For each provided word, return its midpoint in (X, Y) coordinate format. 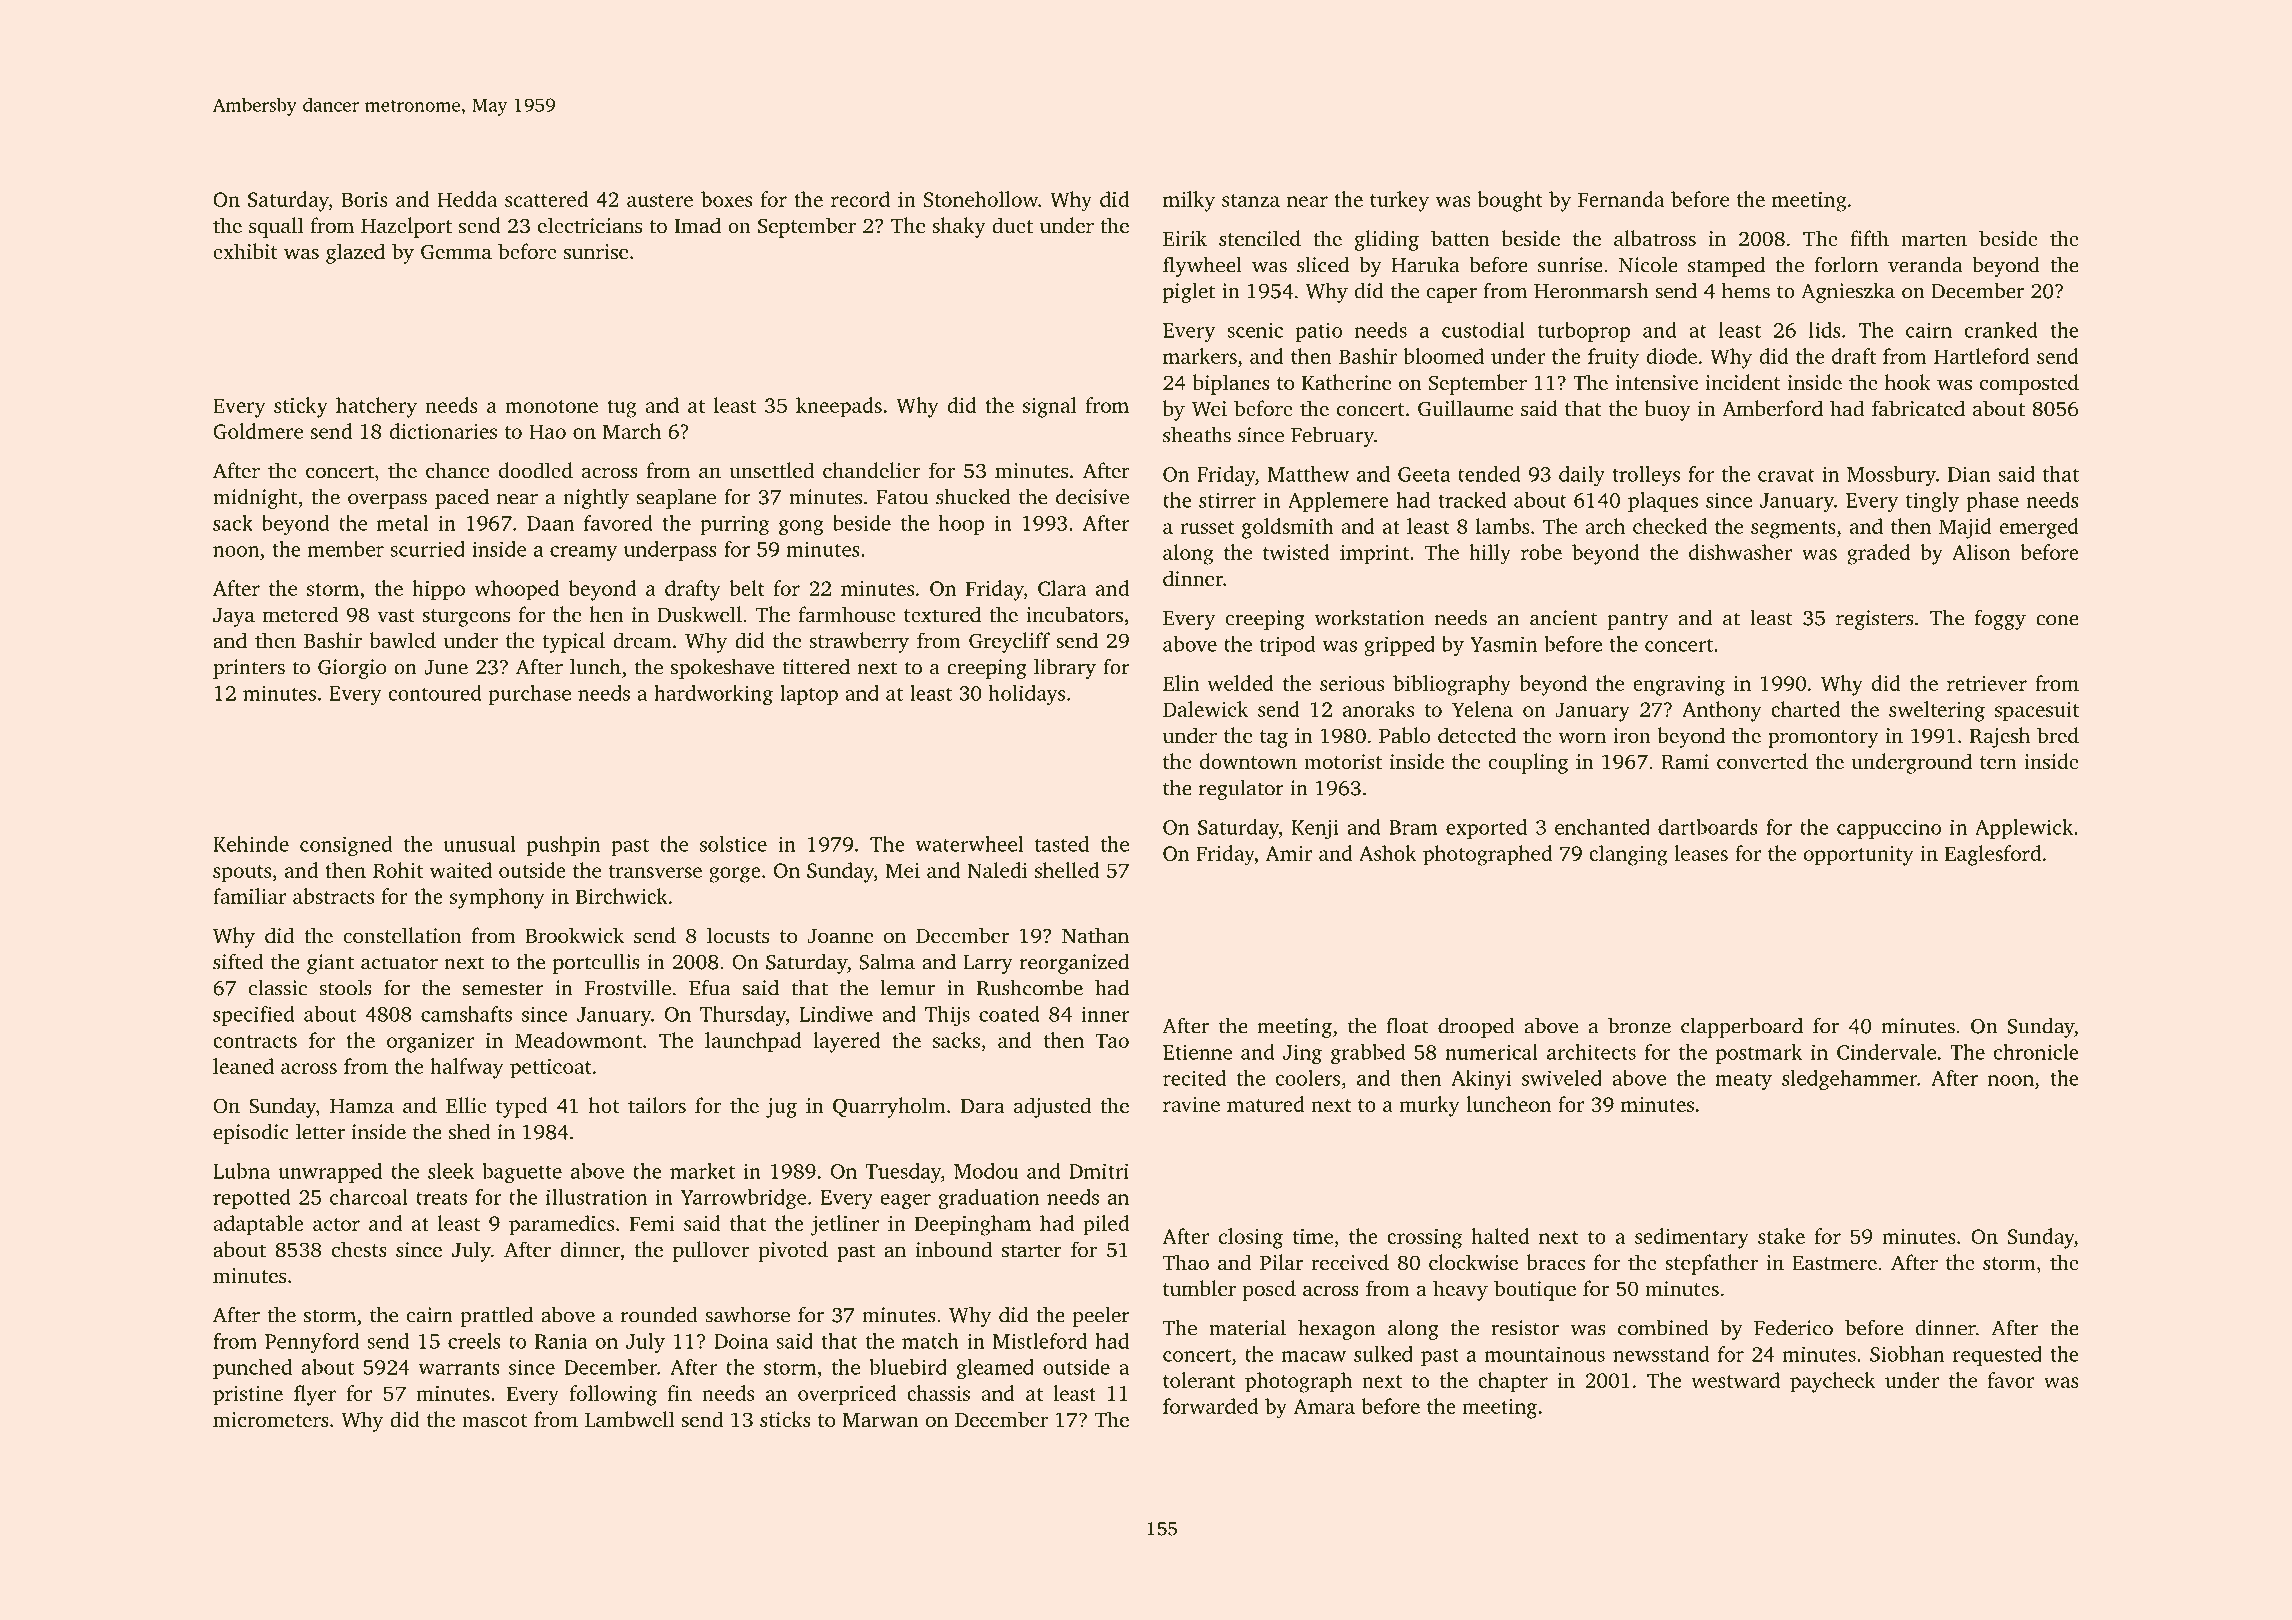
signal (1050, 407)
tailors (657, 1105)
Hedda (467, 199)
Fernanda (1621, 199)
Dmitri (1099, 1171)
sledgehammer (1849, 1080)
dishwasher (1741, 552)
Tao (1112, 1040)
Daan (550, 523)
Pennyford (312, 1343)
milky (1189, 201)
